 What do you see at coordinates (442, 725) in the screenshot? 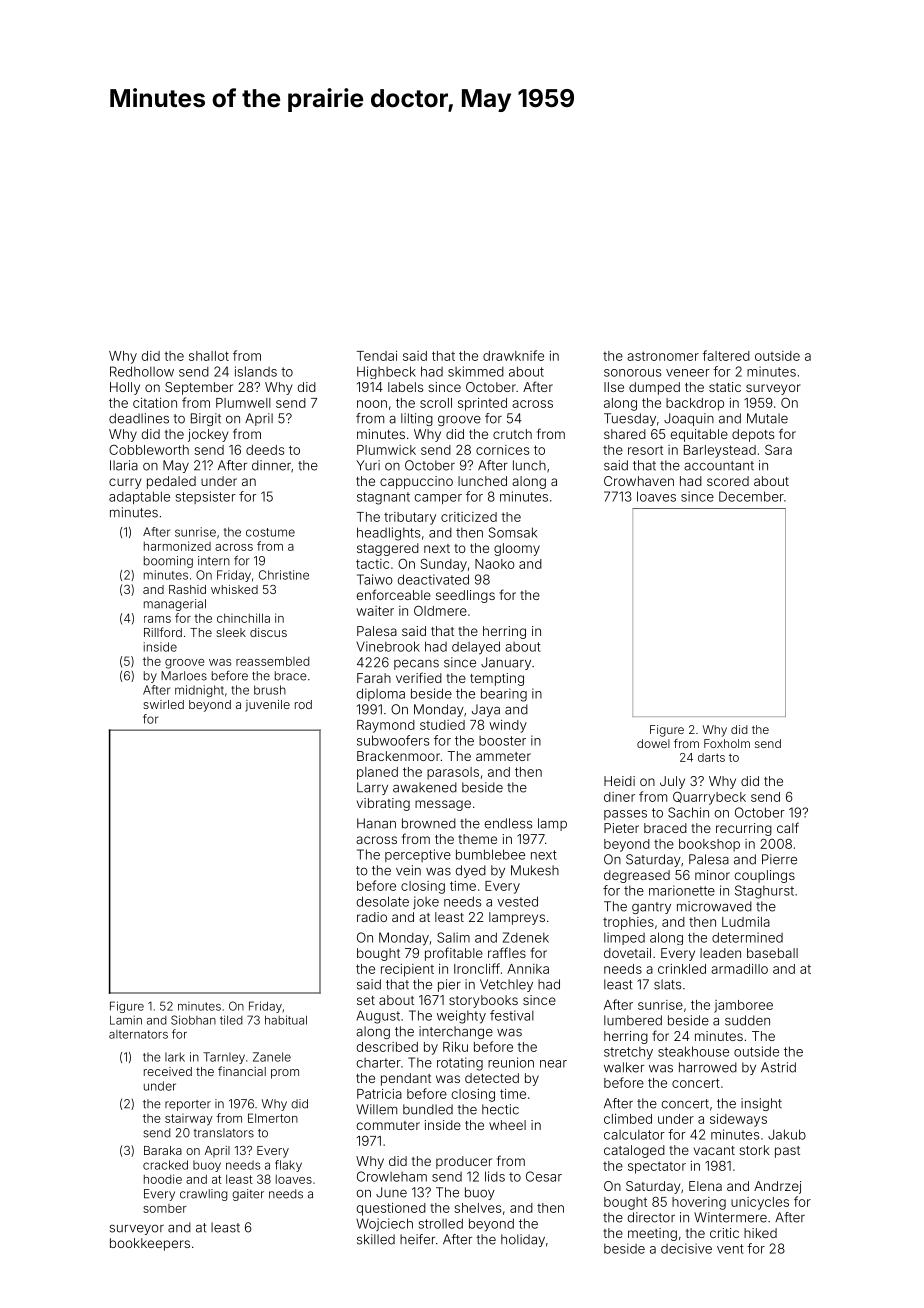
I see `studied` at bounding box center [442, 725].
